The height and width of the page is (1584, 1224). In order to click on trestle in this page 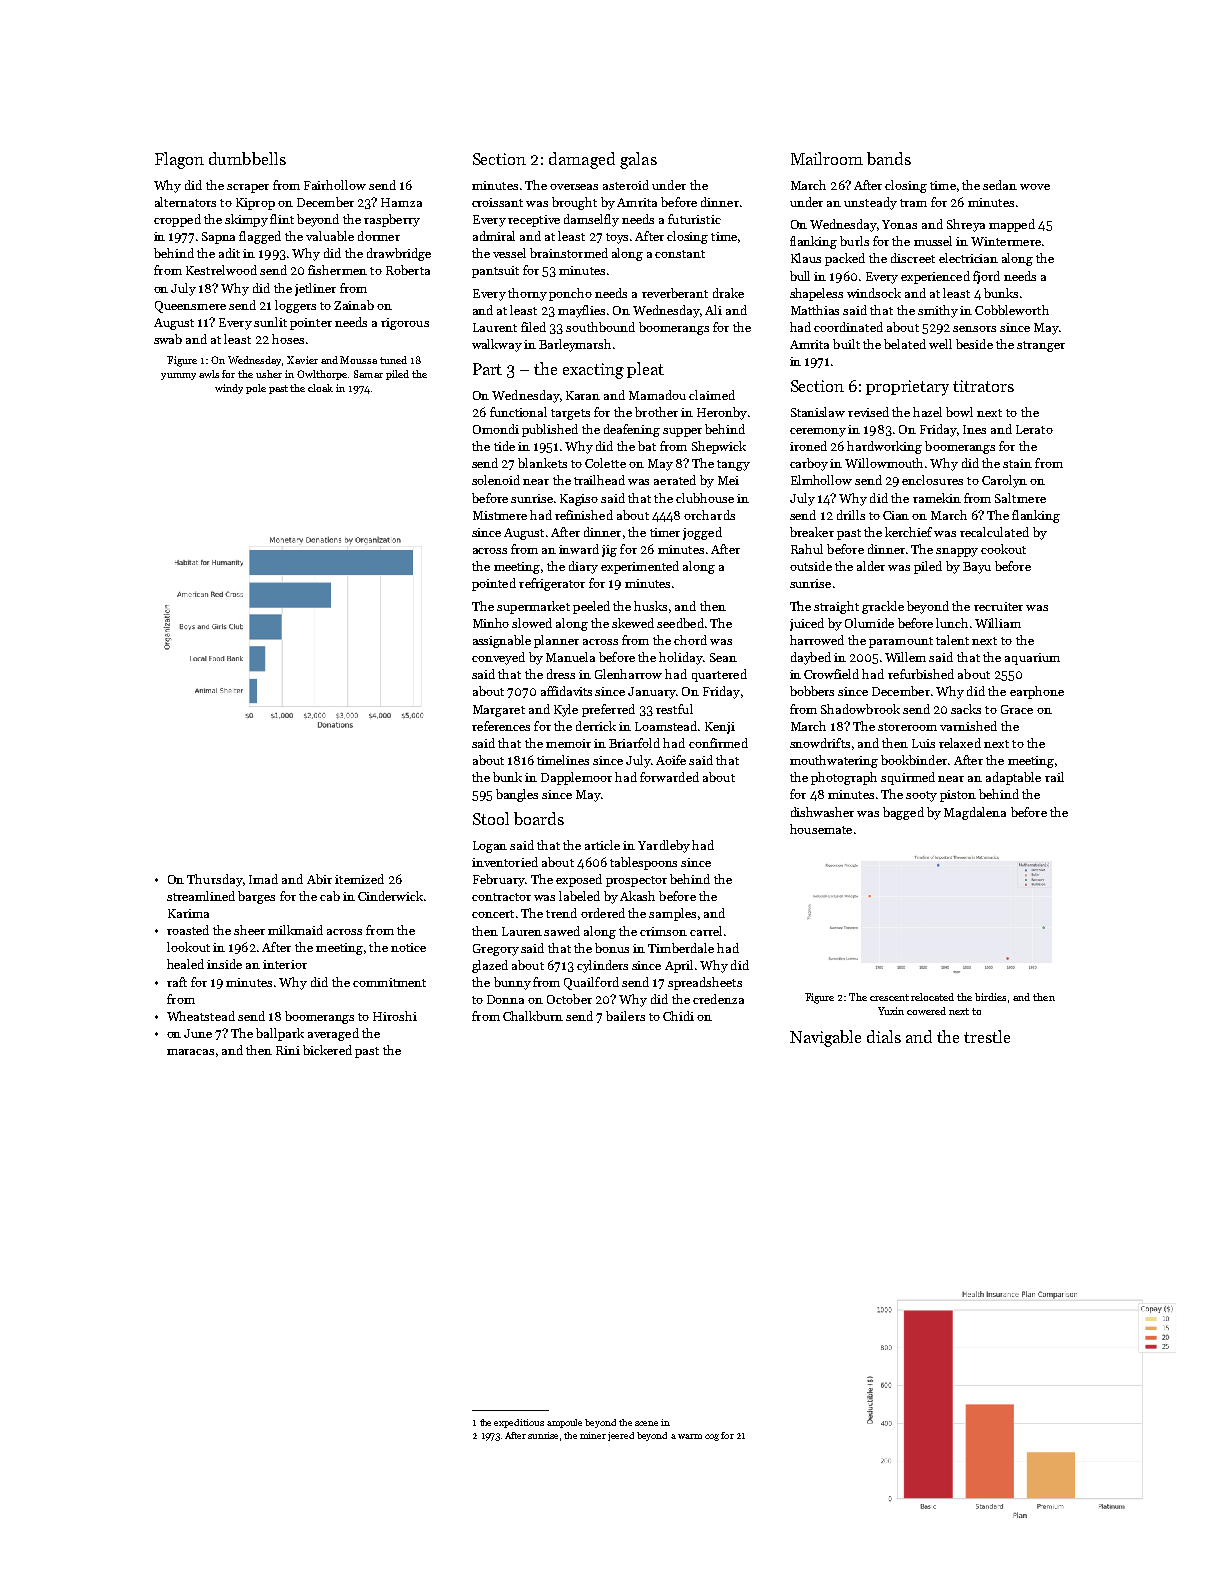, I will do `click(987, 1036)`.
